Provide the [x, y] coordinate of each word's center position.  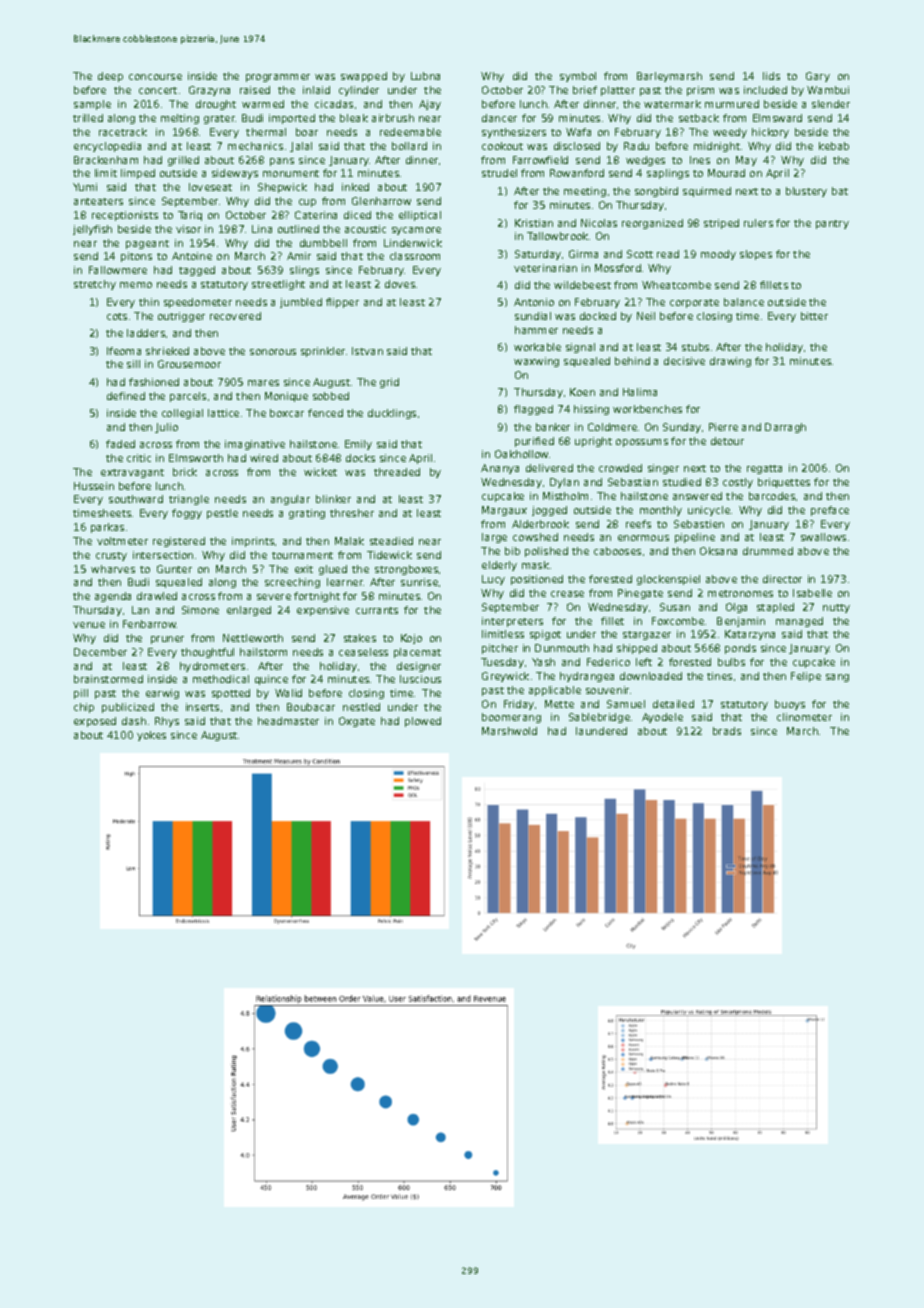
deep [110, 77]
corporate [694, 303]
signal [580, 348]
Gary [818, 77]
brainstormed [108, 679]
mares [263, 383]
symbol [578, 77]
